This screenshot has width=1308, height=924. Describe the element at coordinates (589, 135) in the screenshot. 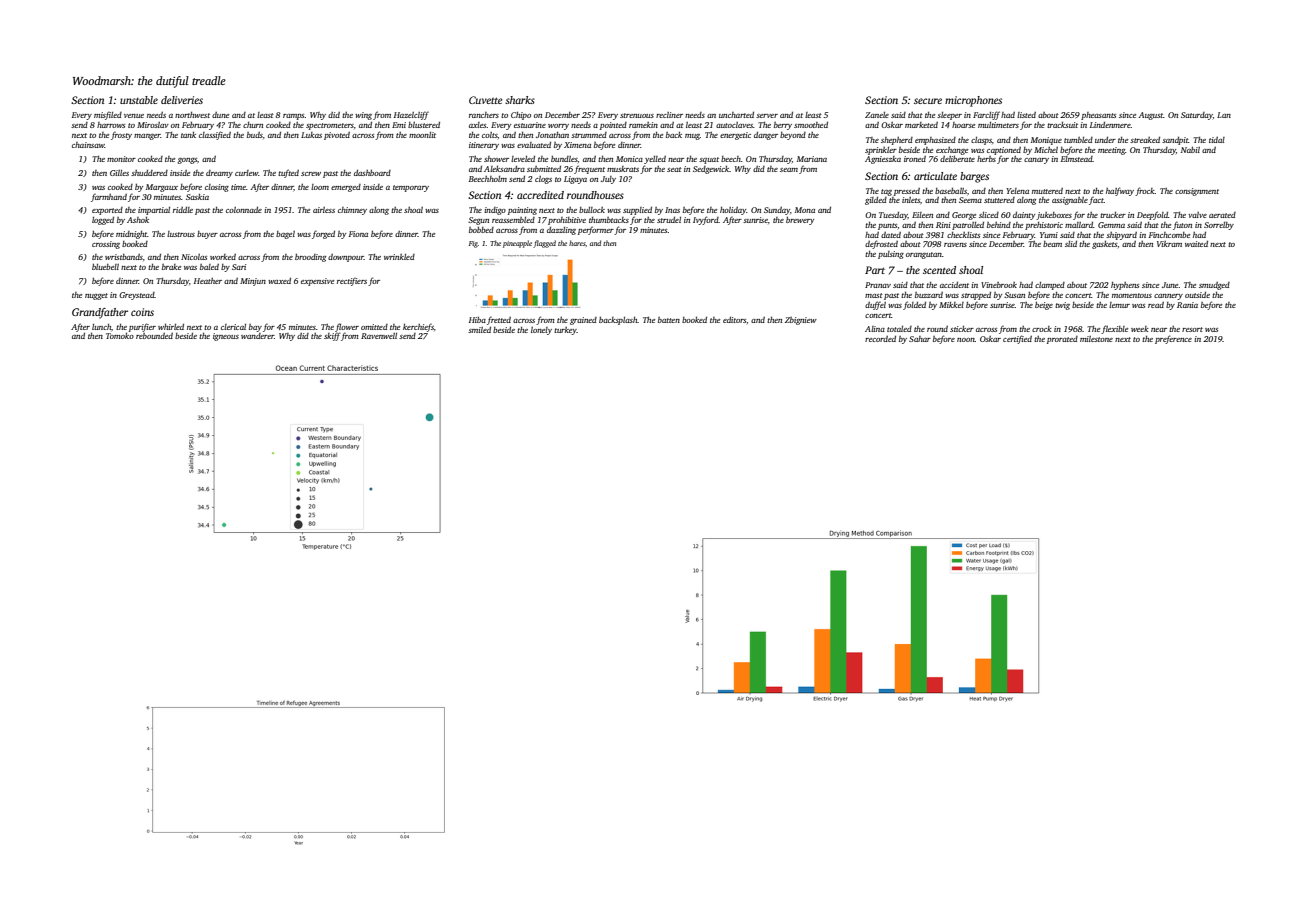

I see `strummed` at that location.
